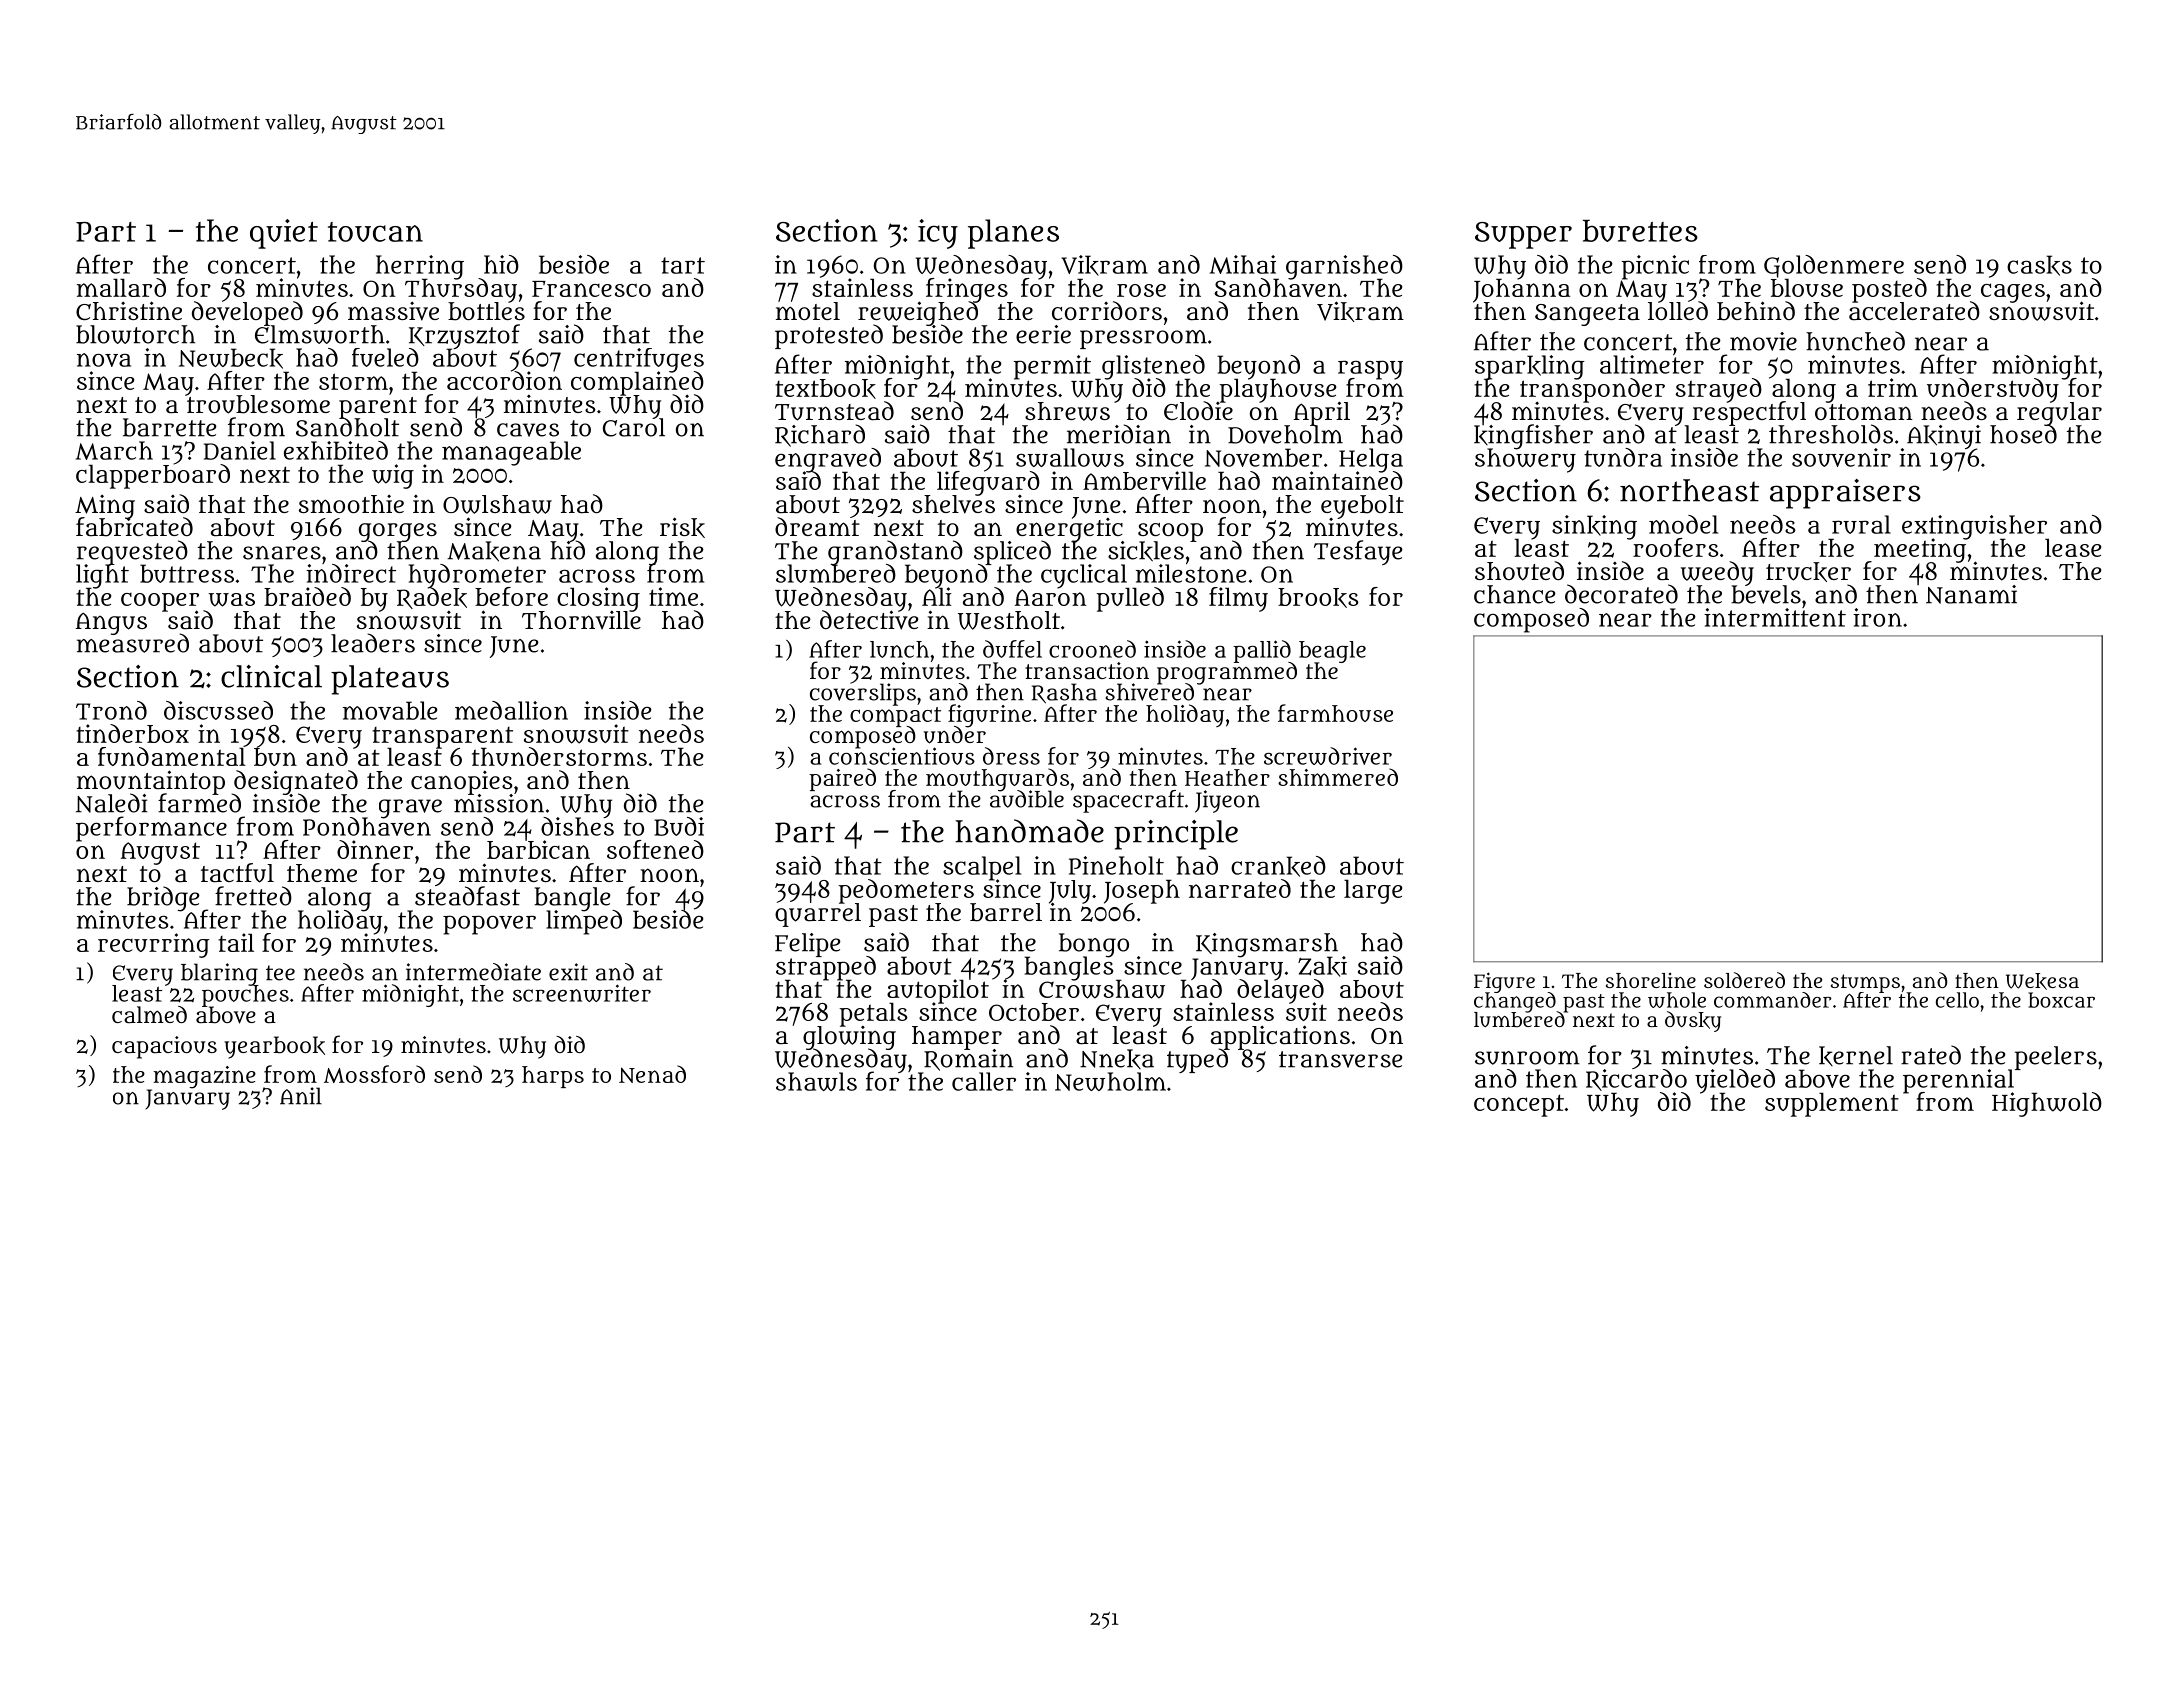 The height and width of the screenshot is (1683, 2178). I want to click on shelves, so click(953, 504).
